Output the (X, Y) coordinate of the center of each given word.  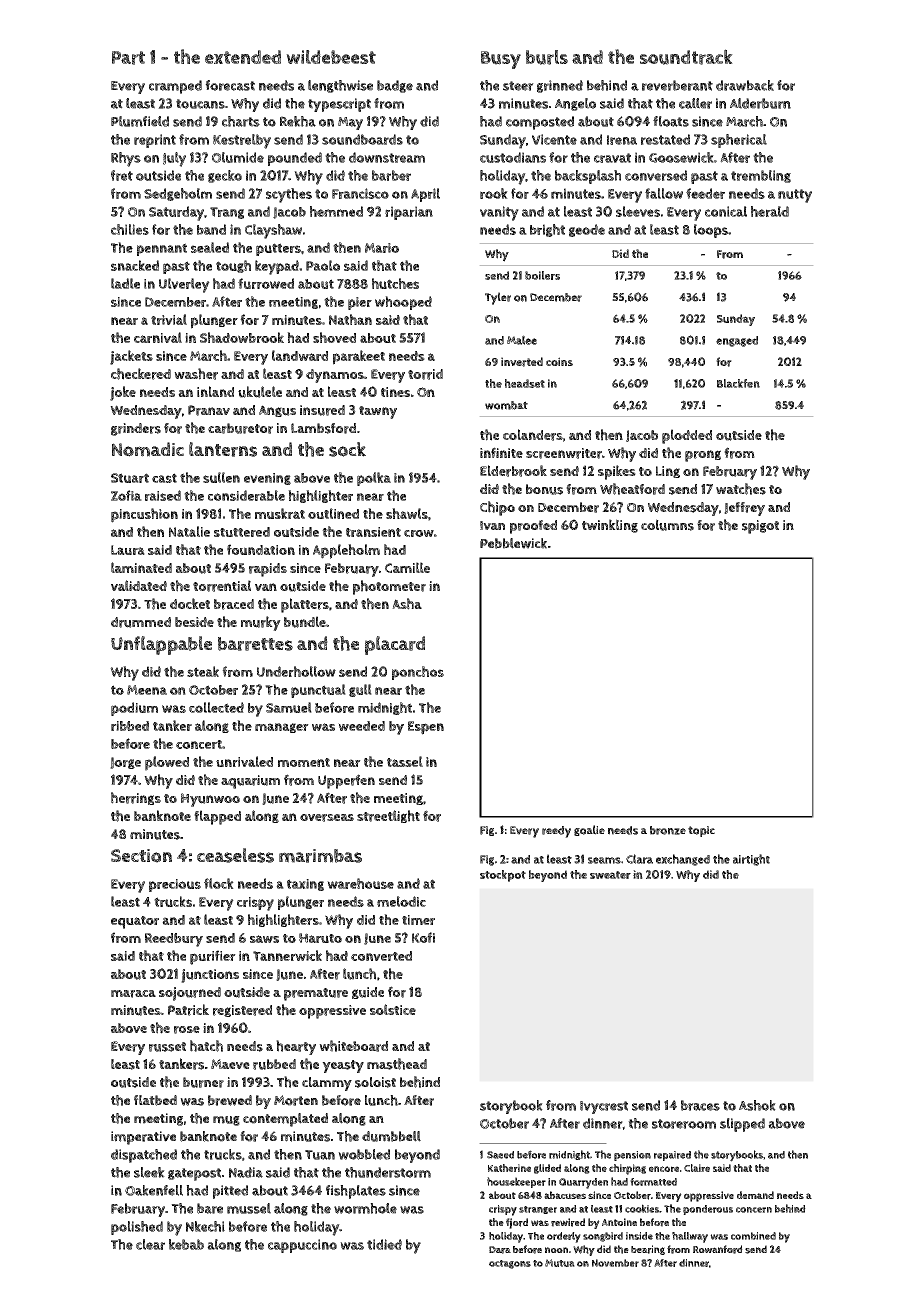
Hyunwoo (210, 800)
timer (418, 920)
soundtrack (686, 57)
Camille (407, 567)
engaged (737, 341)
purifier (213, 957)
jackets (131, 357)
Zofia (126, 495)
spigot (760, 527)
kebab (186, 1244)
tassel (405, 761)
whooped (403, 303)
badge (395, 86)
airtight (751, 860)
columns (667, 525)
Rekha (298, 121)
